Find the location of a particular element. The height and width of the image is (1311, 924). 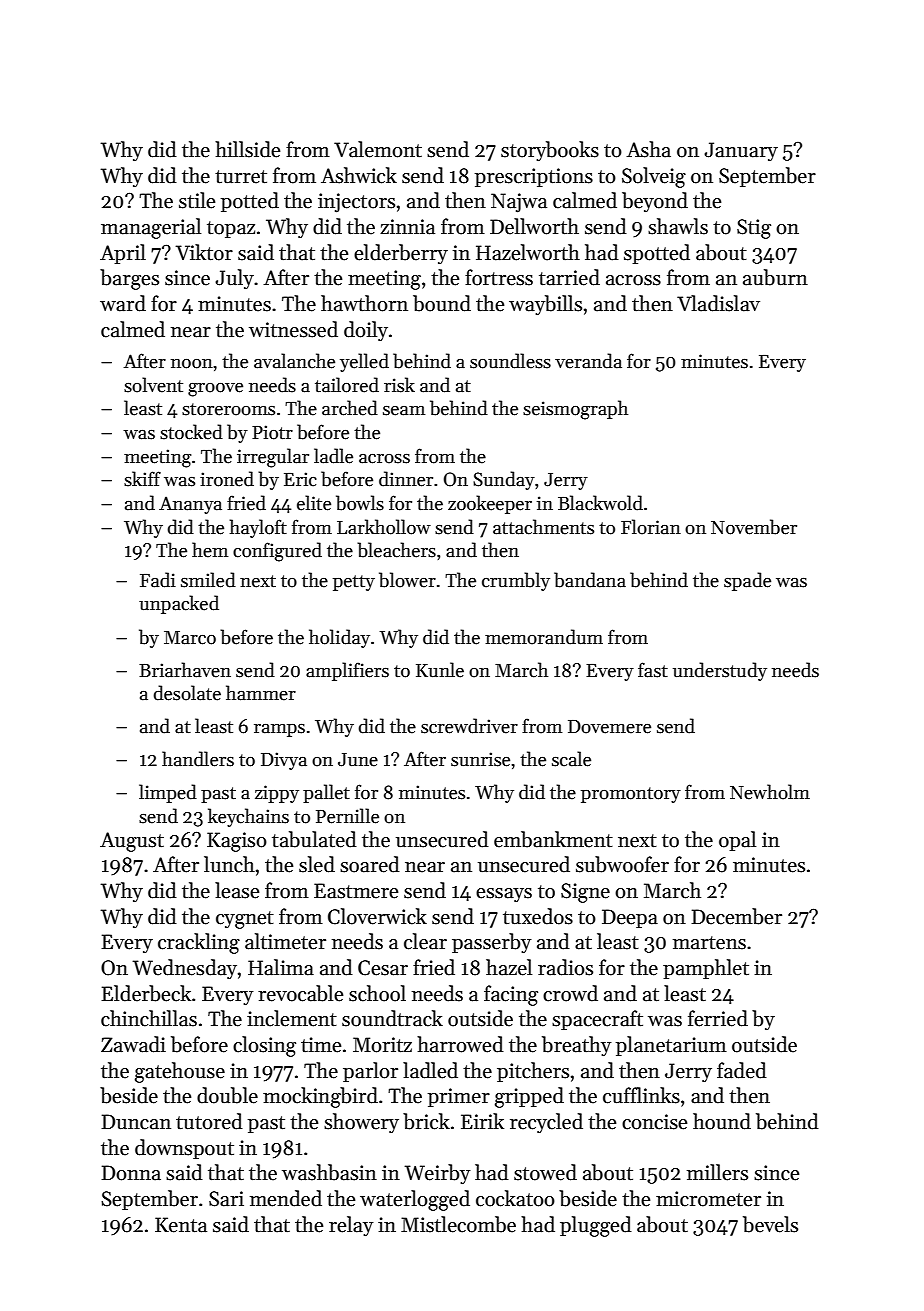

January is located at coordinates (741, 151).
